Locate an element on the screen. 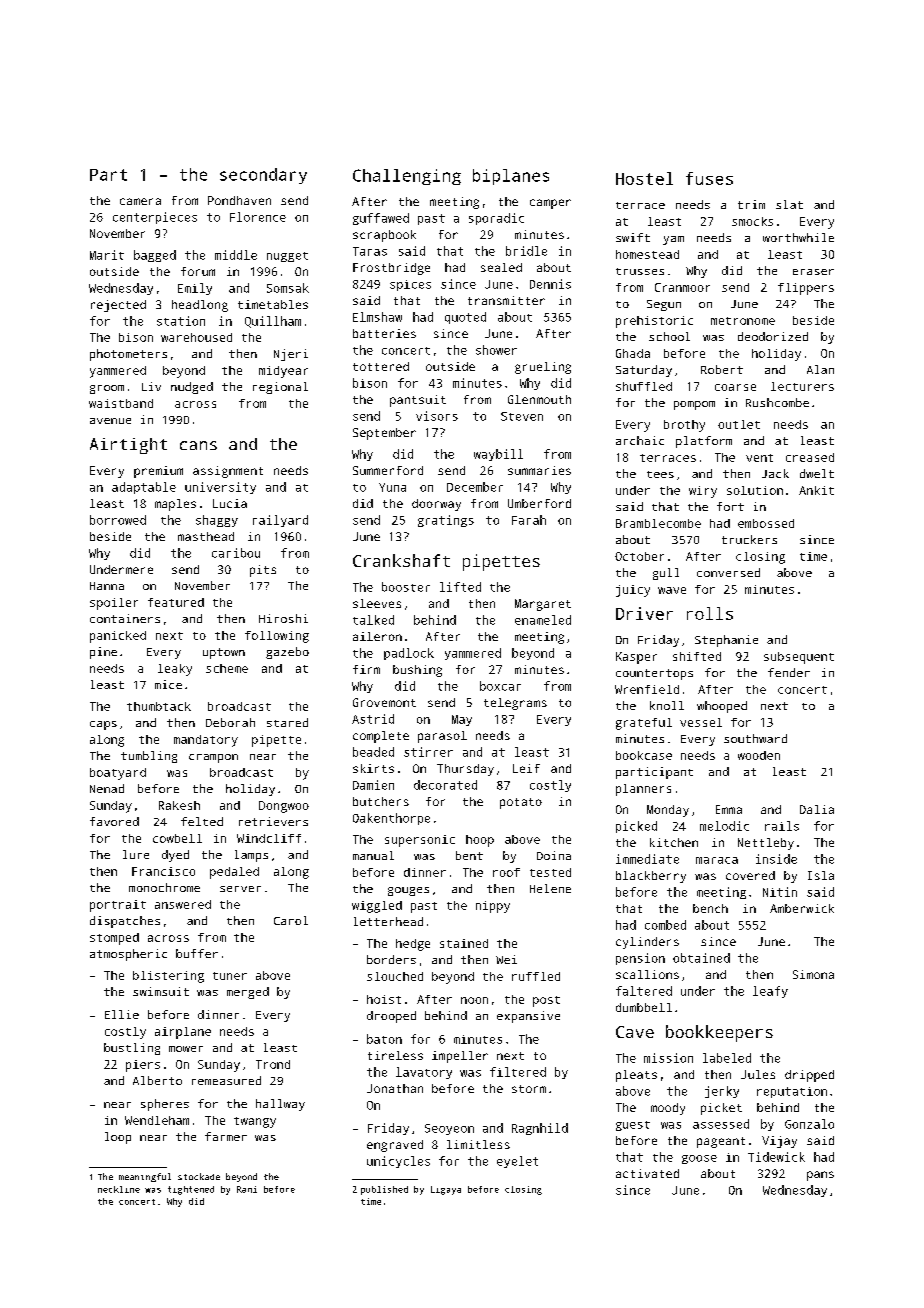 The image size is (924, 1308). scallions is located at coordinates (647, 974).
